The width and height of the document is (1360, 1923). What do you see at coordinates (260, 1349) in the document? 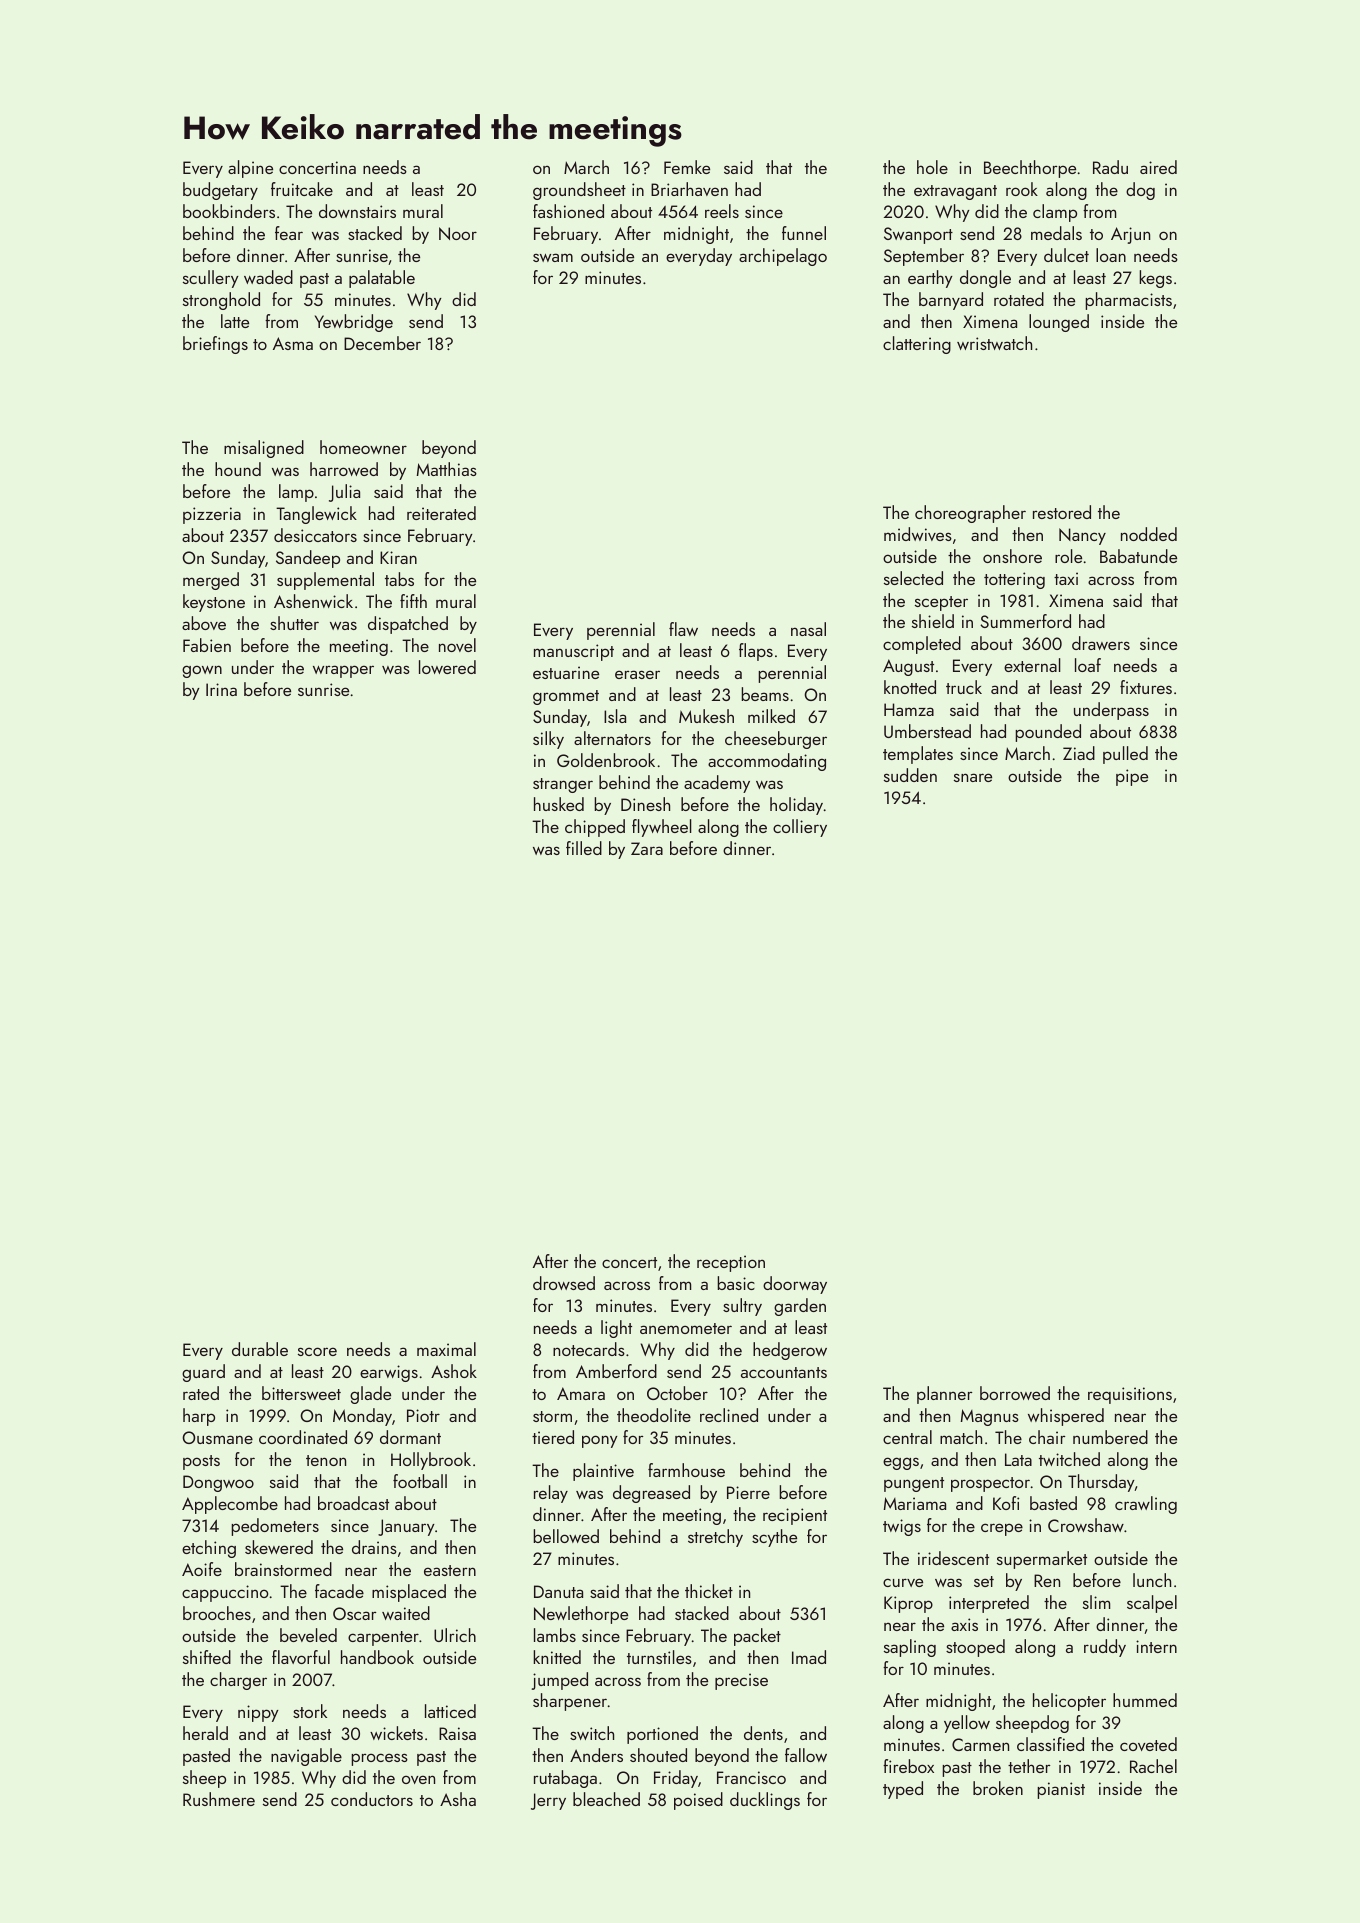
I see `durable` at bounding box center [260, 1349].
